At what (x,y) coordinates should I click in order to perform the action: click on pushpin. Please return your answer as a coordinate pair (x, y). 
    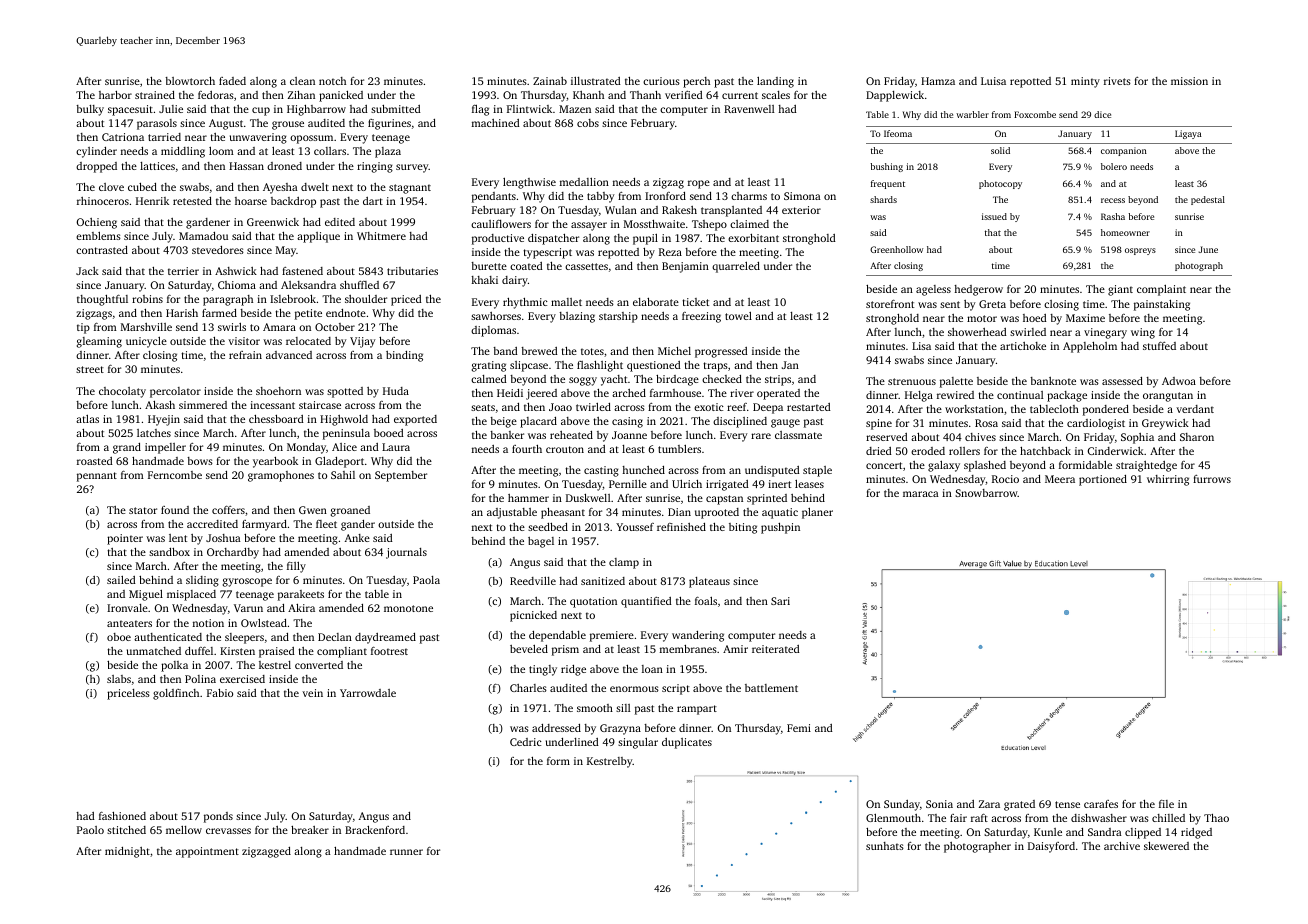
    Looking at the image, I should click on (780, 528).
